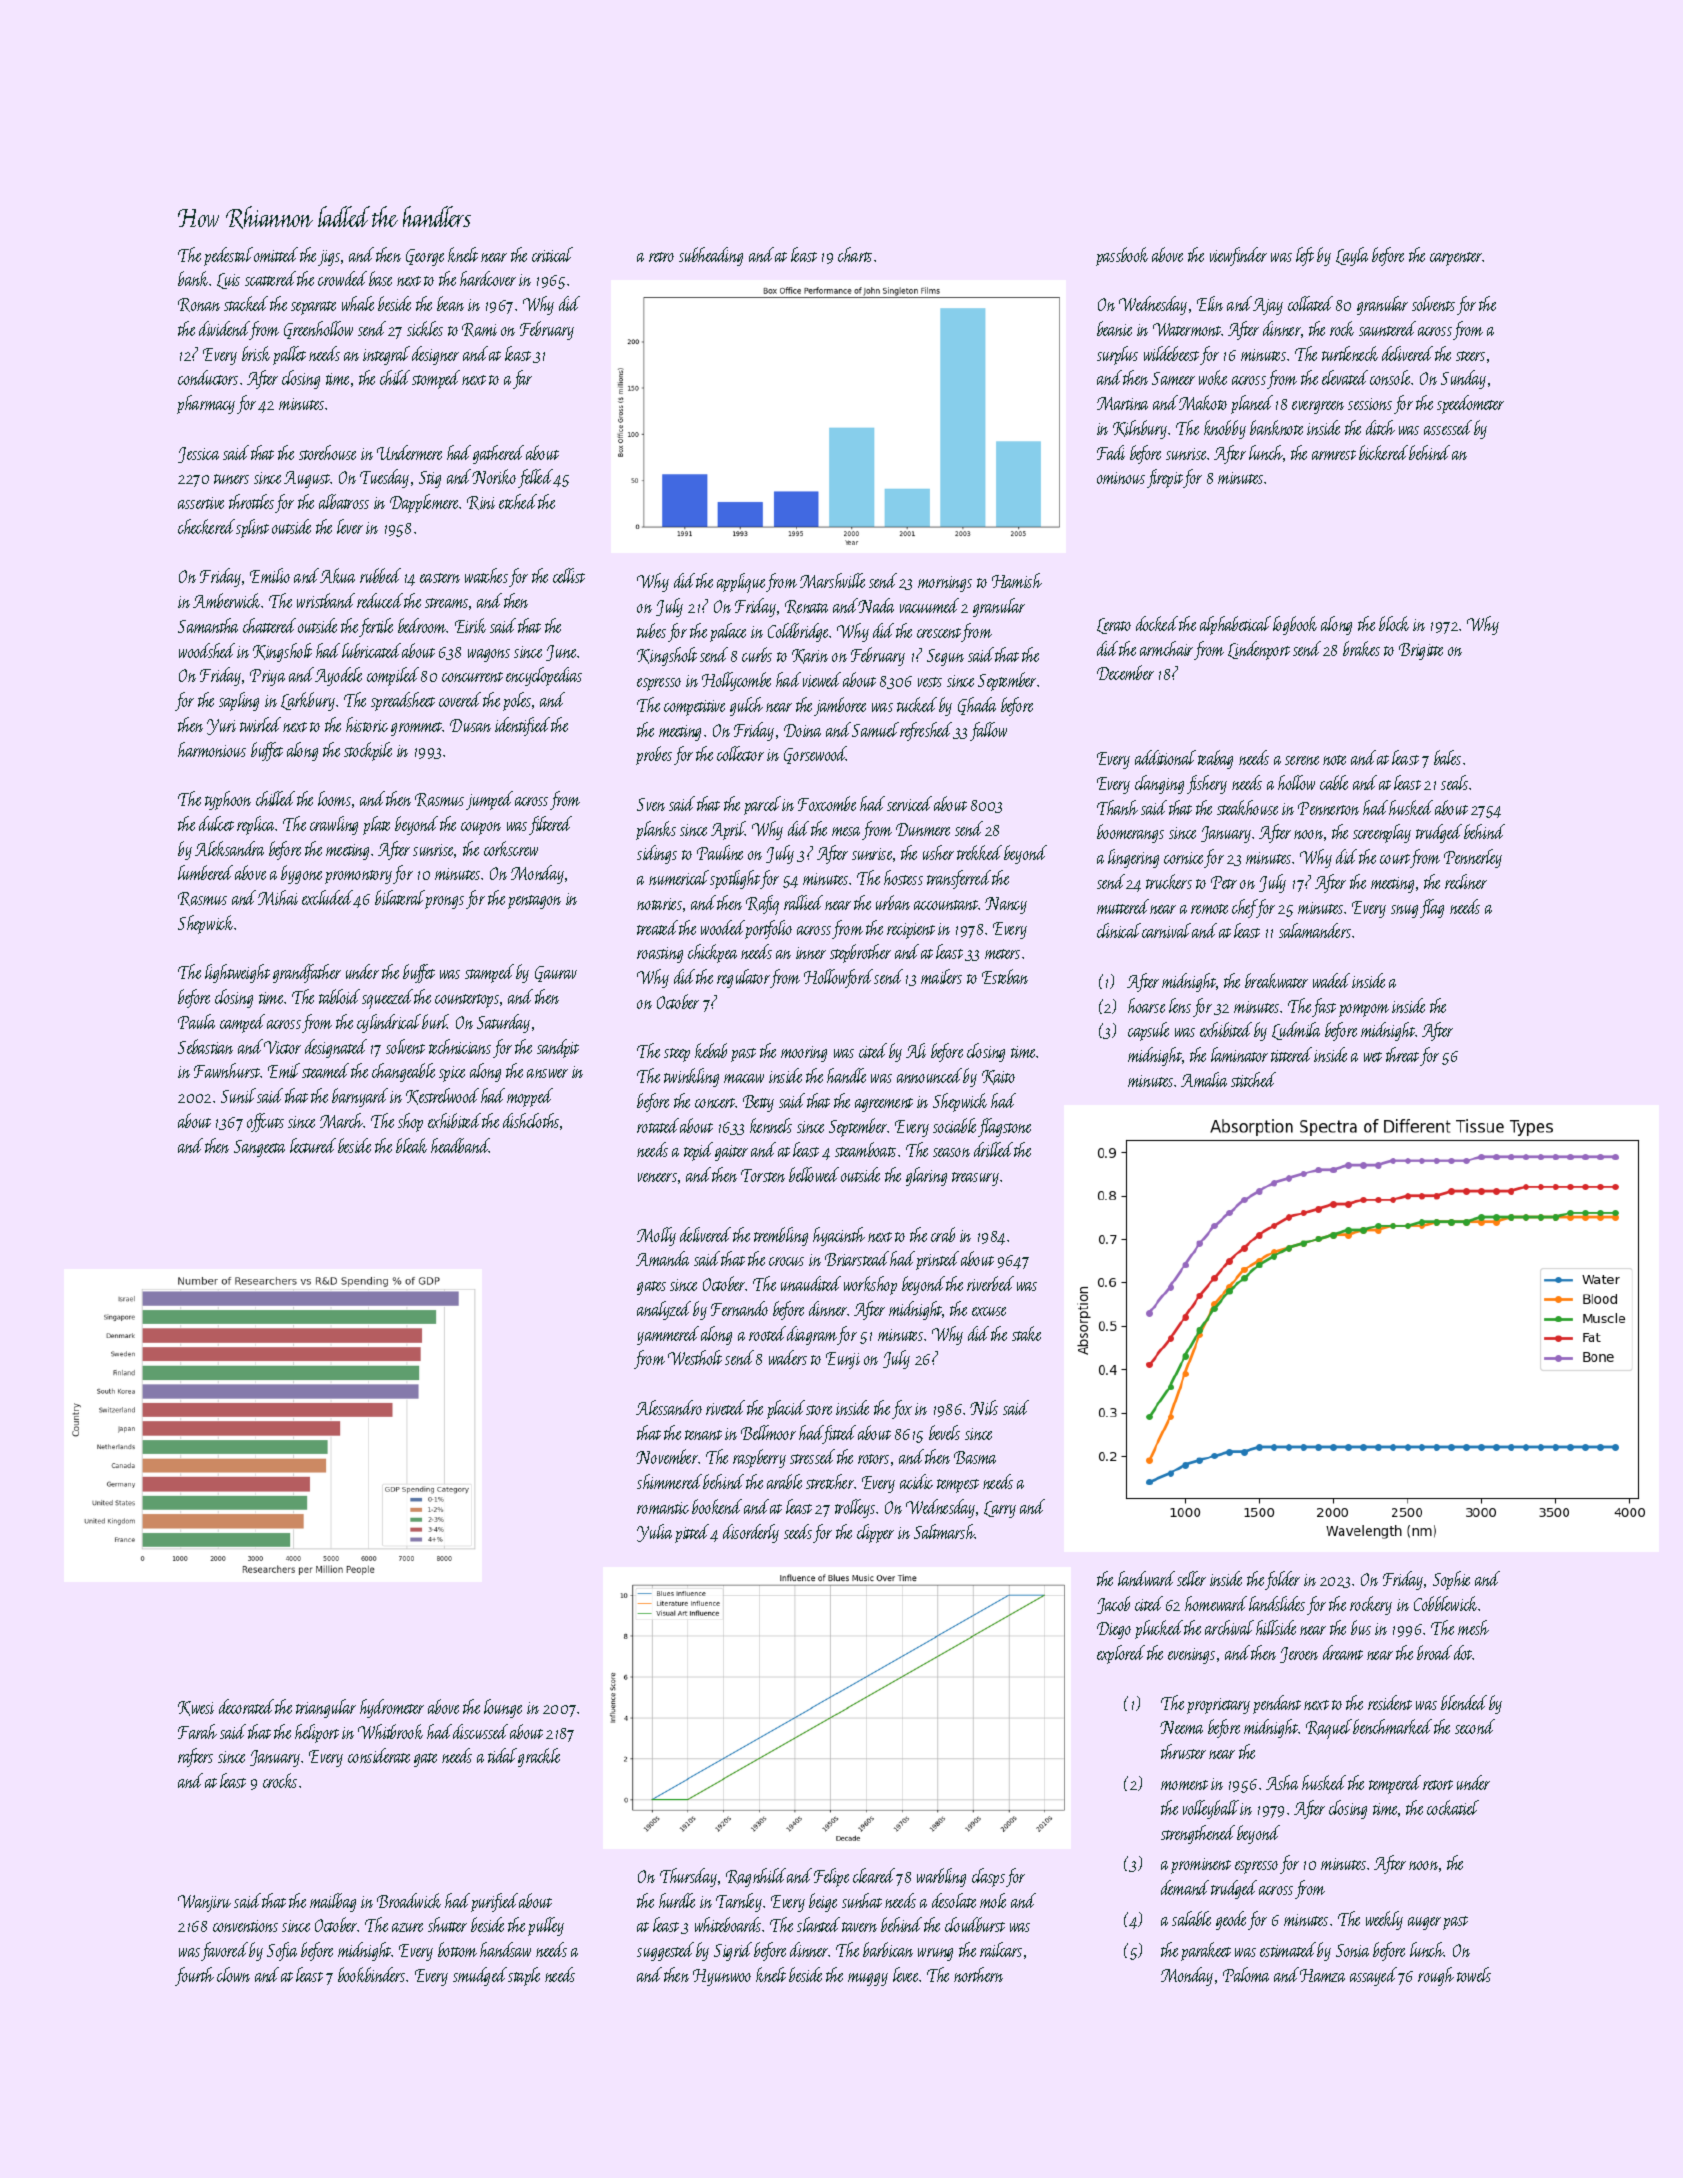 The image size is (1683, 2178). I want to click on retro, so click(661, 257).
